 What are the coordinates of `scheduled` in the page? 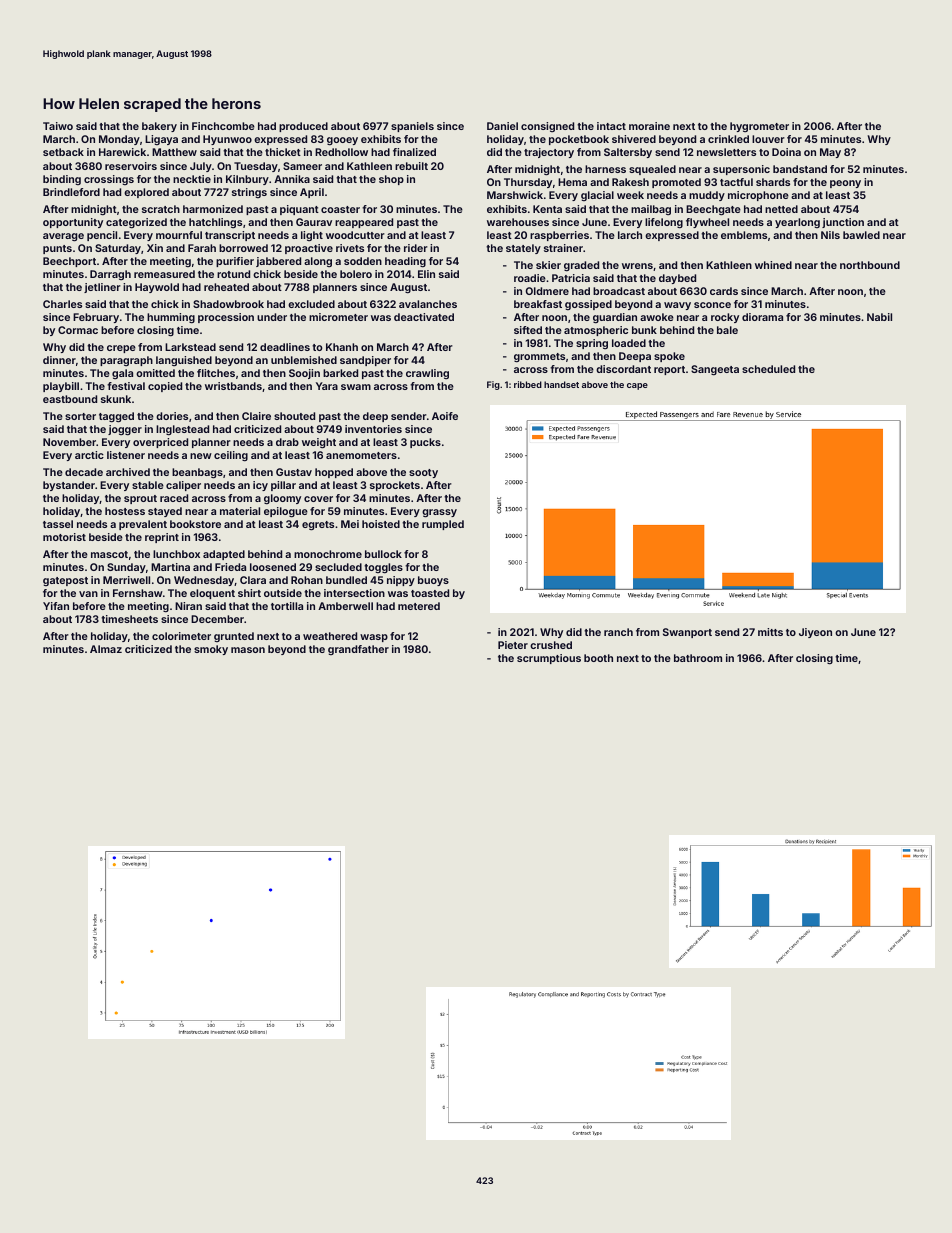 It's located at (768, 369).
